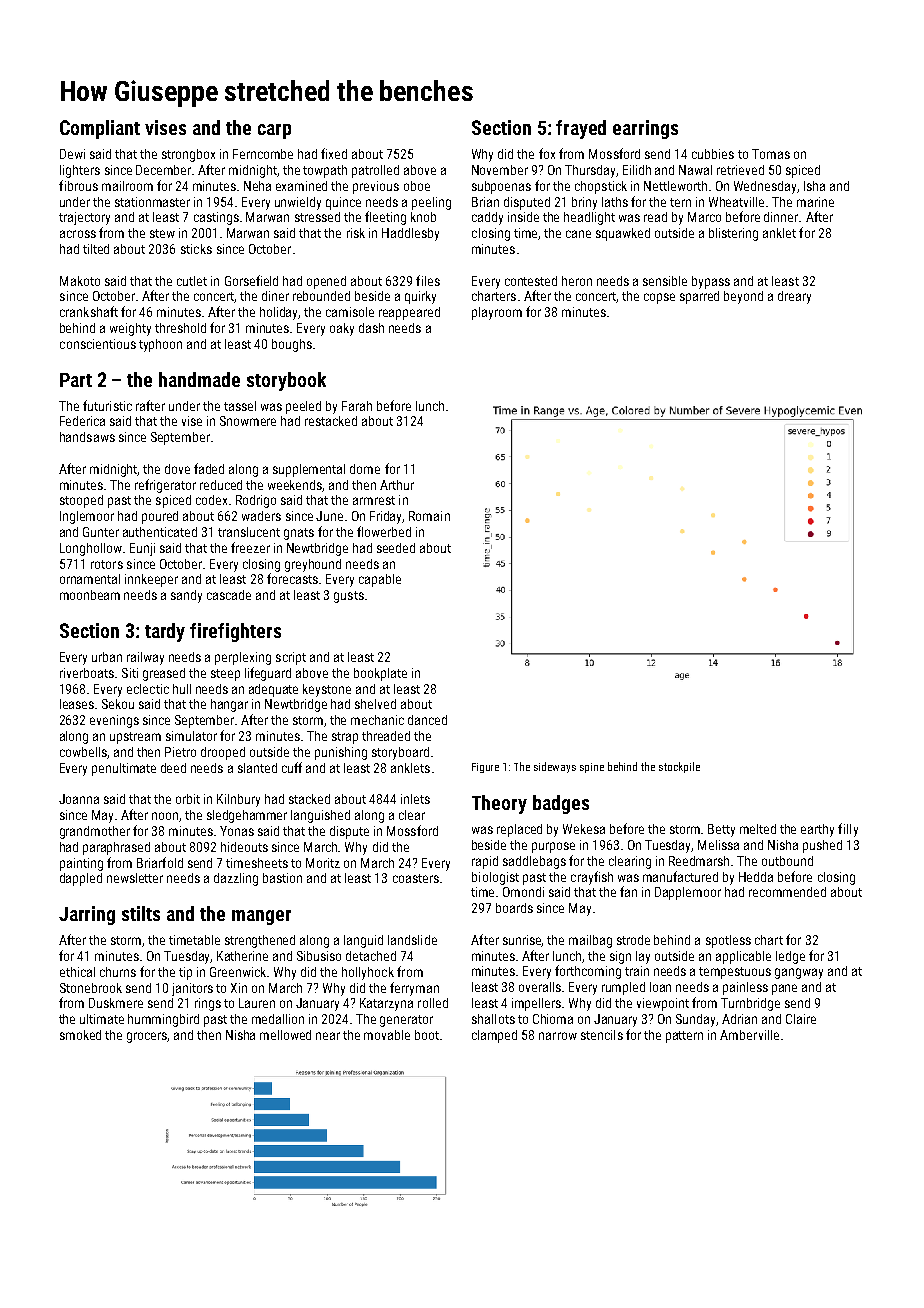 Image resolution: width=924 pixels, height=1308 pixels. Describe the element at coordinates (429, 516) in the screenshot. I see `Romain` at that location.
